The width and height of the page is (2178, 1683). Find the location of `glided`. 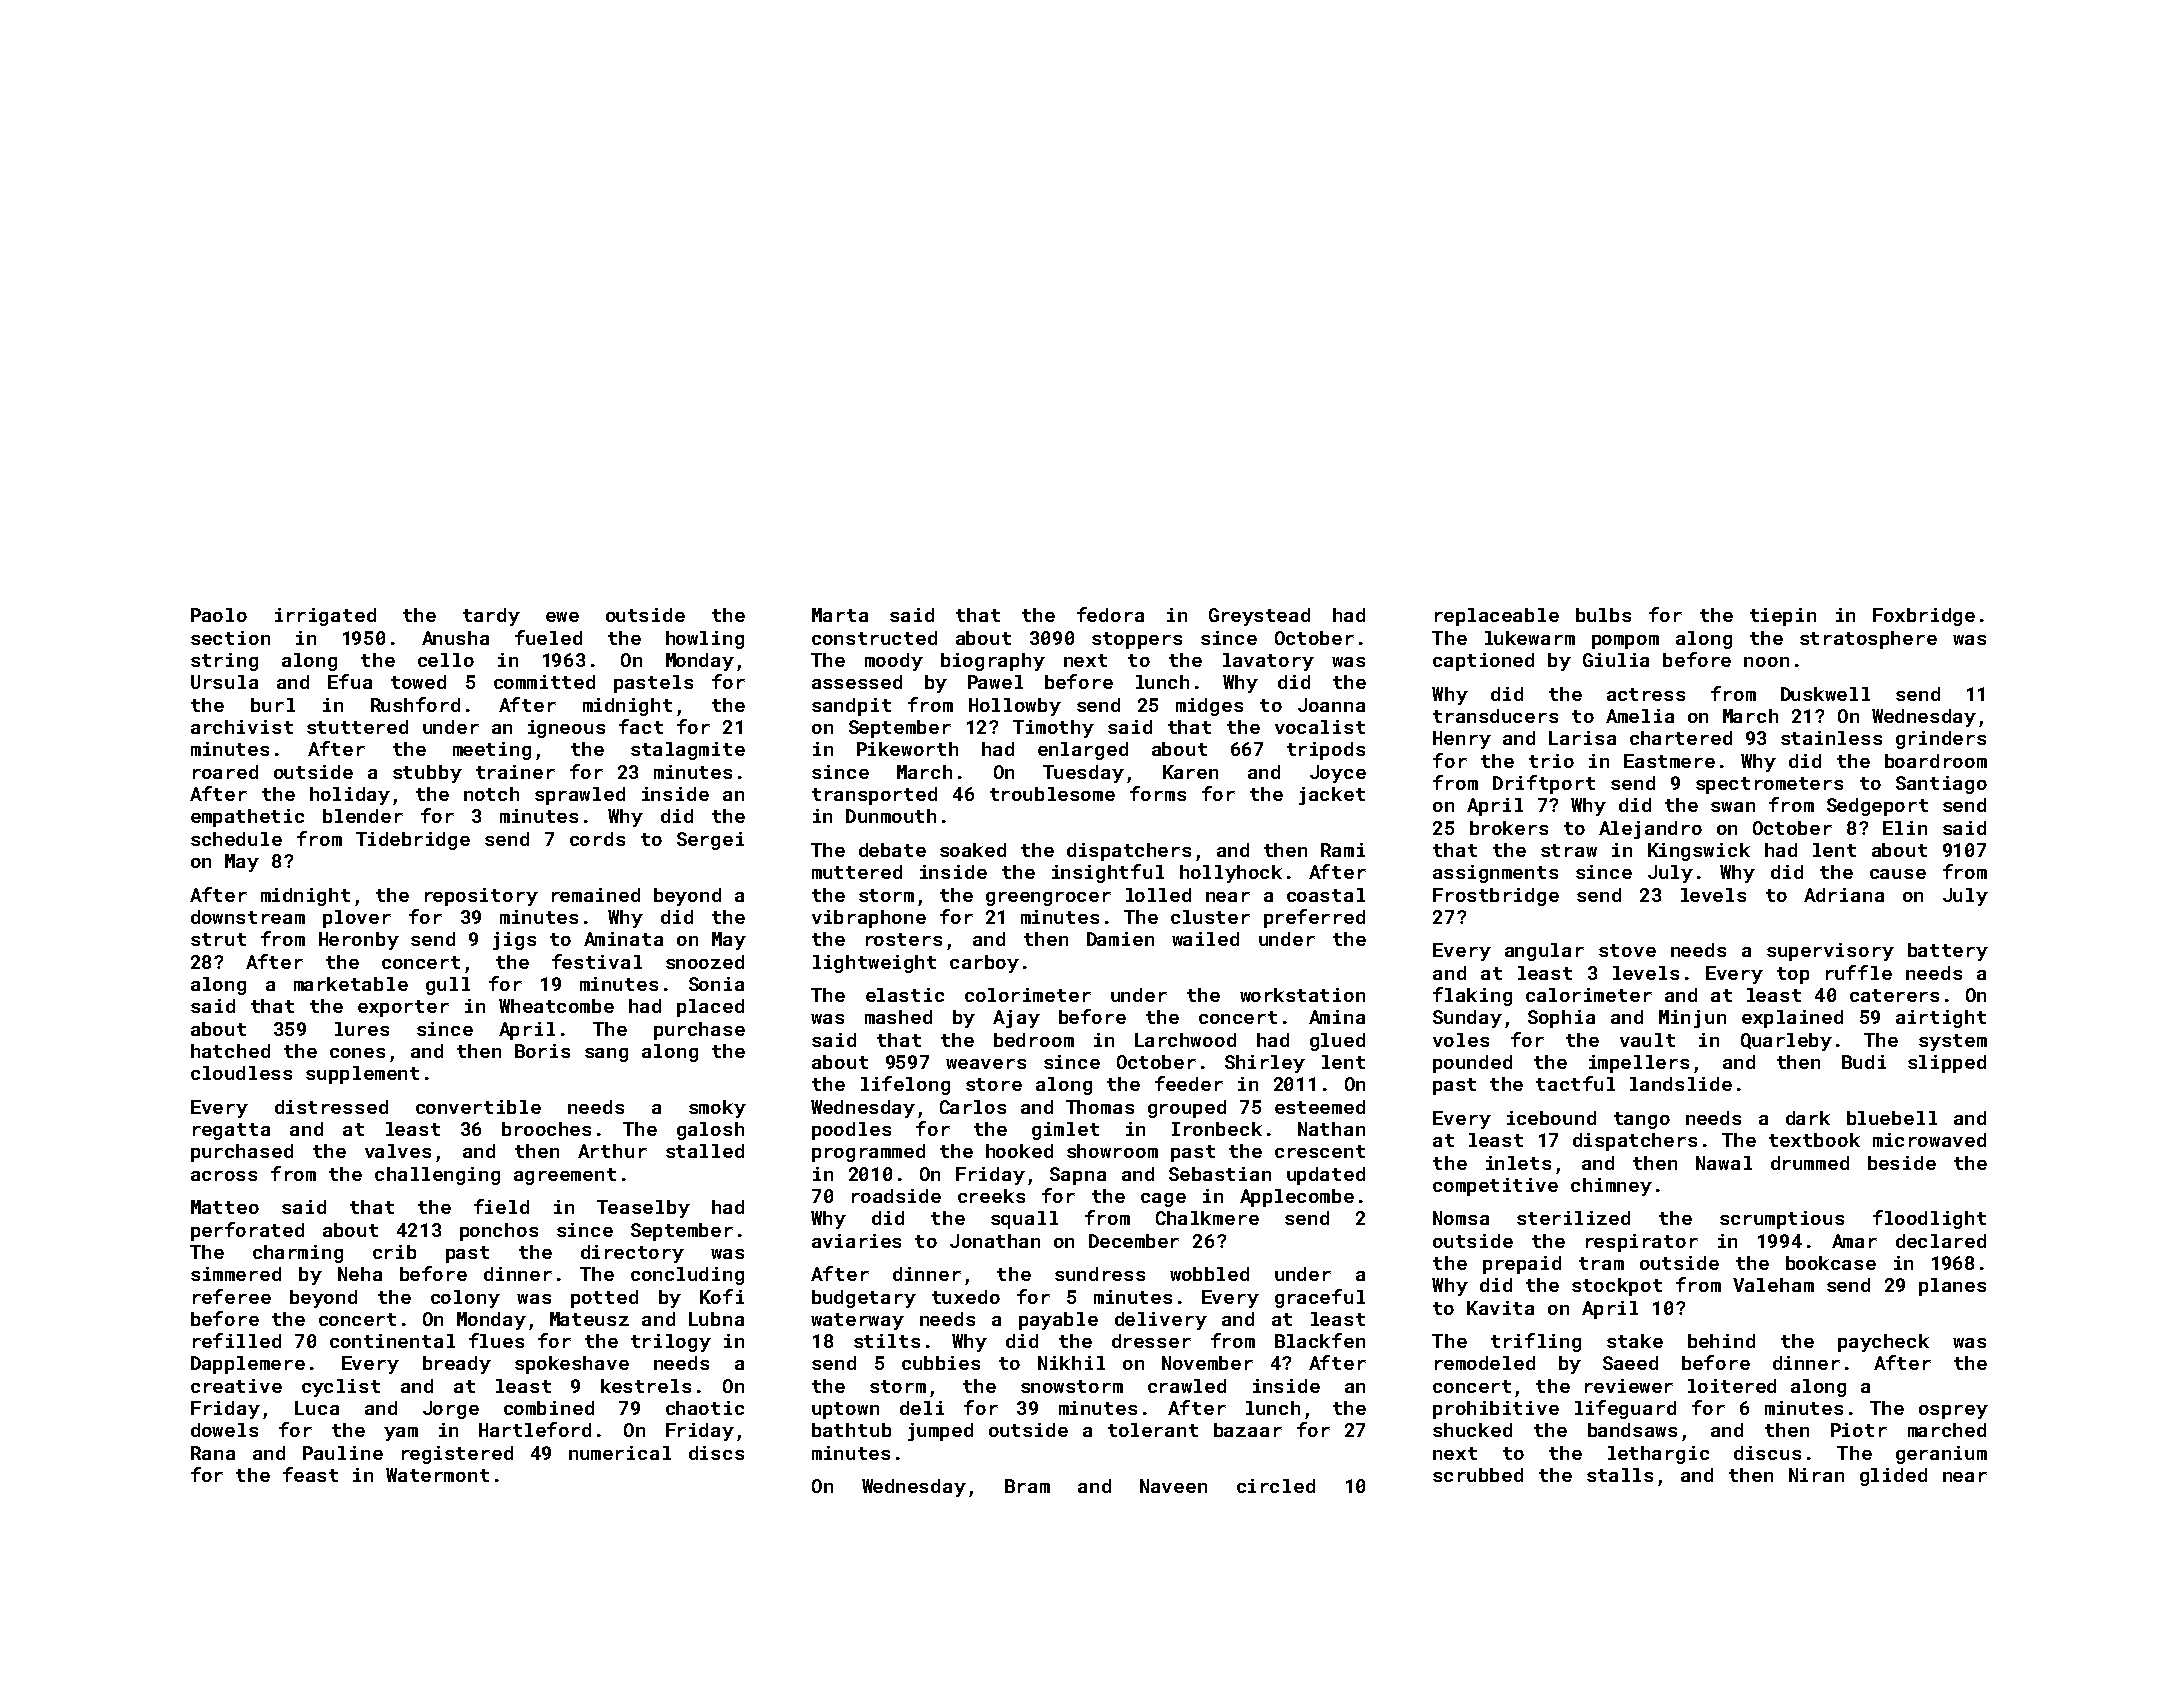

glided is located at coordinates (1893, 1477).
